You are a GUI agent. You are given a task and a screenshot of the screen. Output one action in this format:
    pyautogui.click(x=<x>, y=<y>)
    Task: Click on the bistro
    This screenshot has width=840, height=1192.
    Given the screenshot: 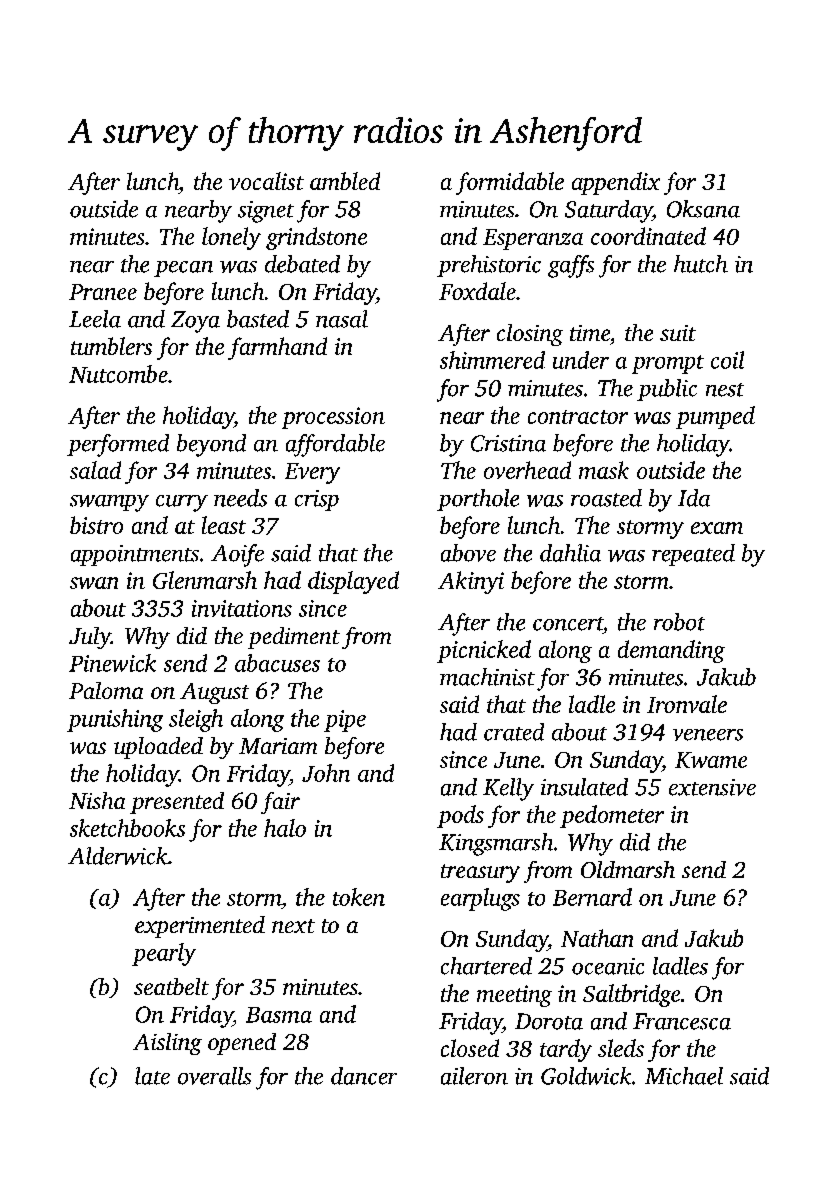 What is the action you would take?
    pyautogui.click(x=96, y=525)
